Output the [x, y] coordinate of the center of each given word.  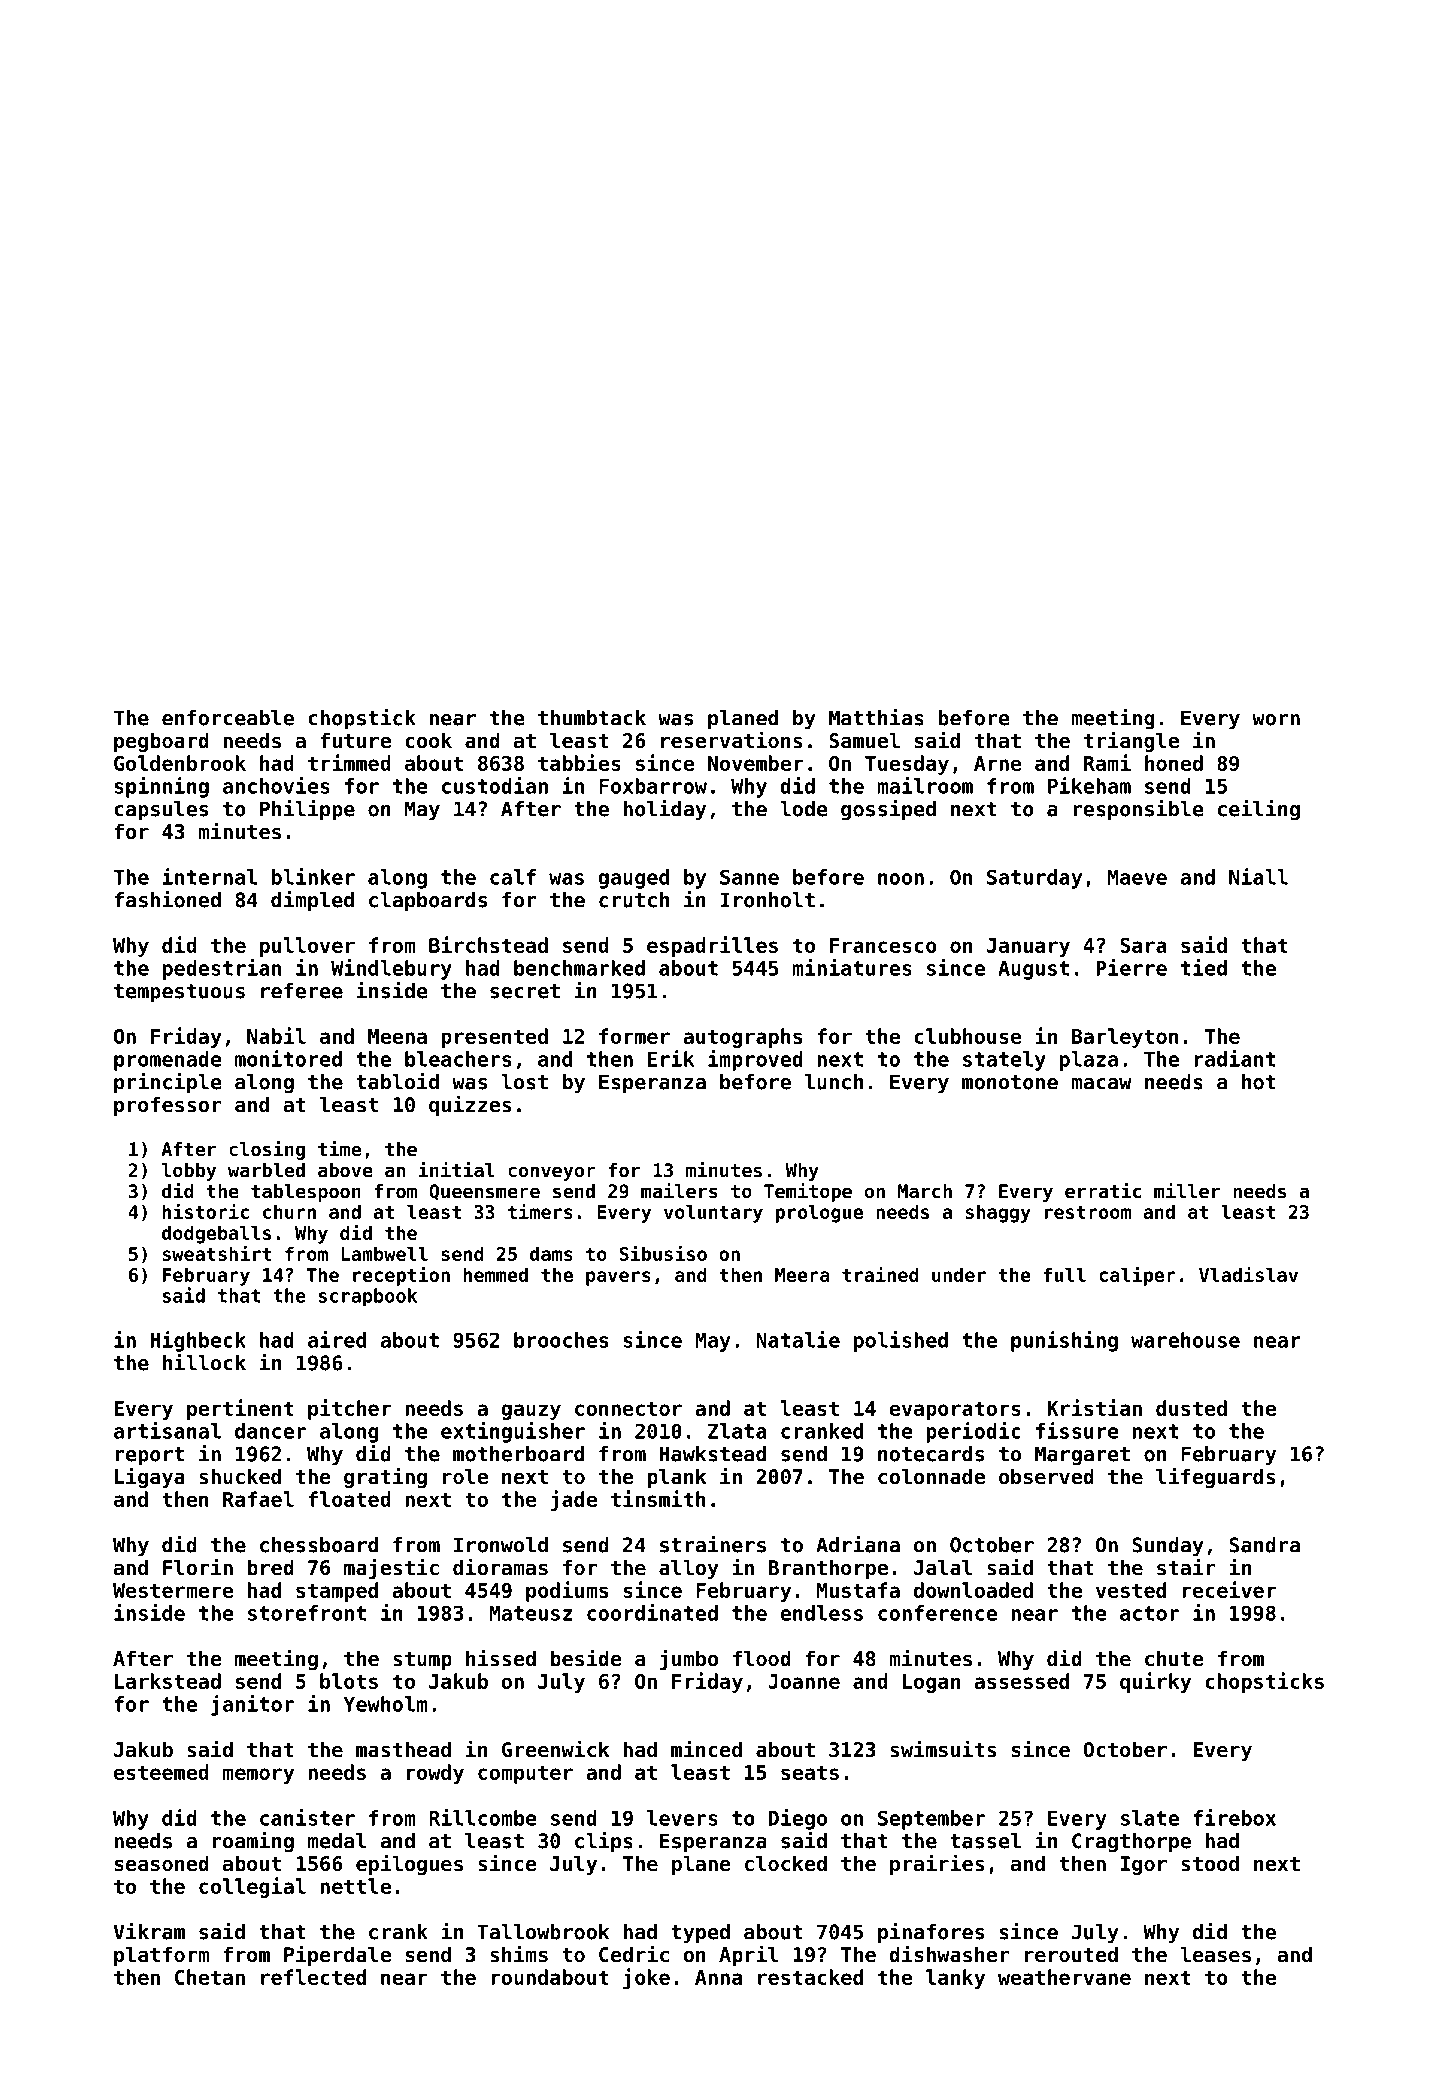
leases [1215, 1954]
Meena [397, 1036]
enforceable [228, 718]
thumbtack [592, 718]
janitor [252, 1705]
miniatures [852, 967]
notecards [931, 1454]
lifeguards [1215, 1477]
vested [1131, 1590]
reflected [313, 1977]
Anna [718, 1977]
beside [586, 1658]
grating [385, 1477]
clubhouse [968, 1036]
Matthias [876, 717]
